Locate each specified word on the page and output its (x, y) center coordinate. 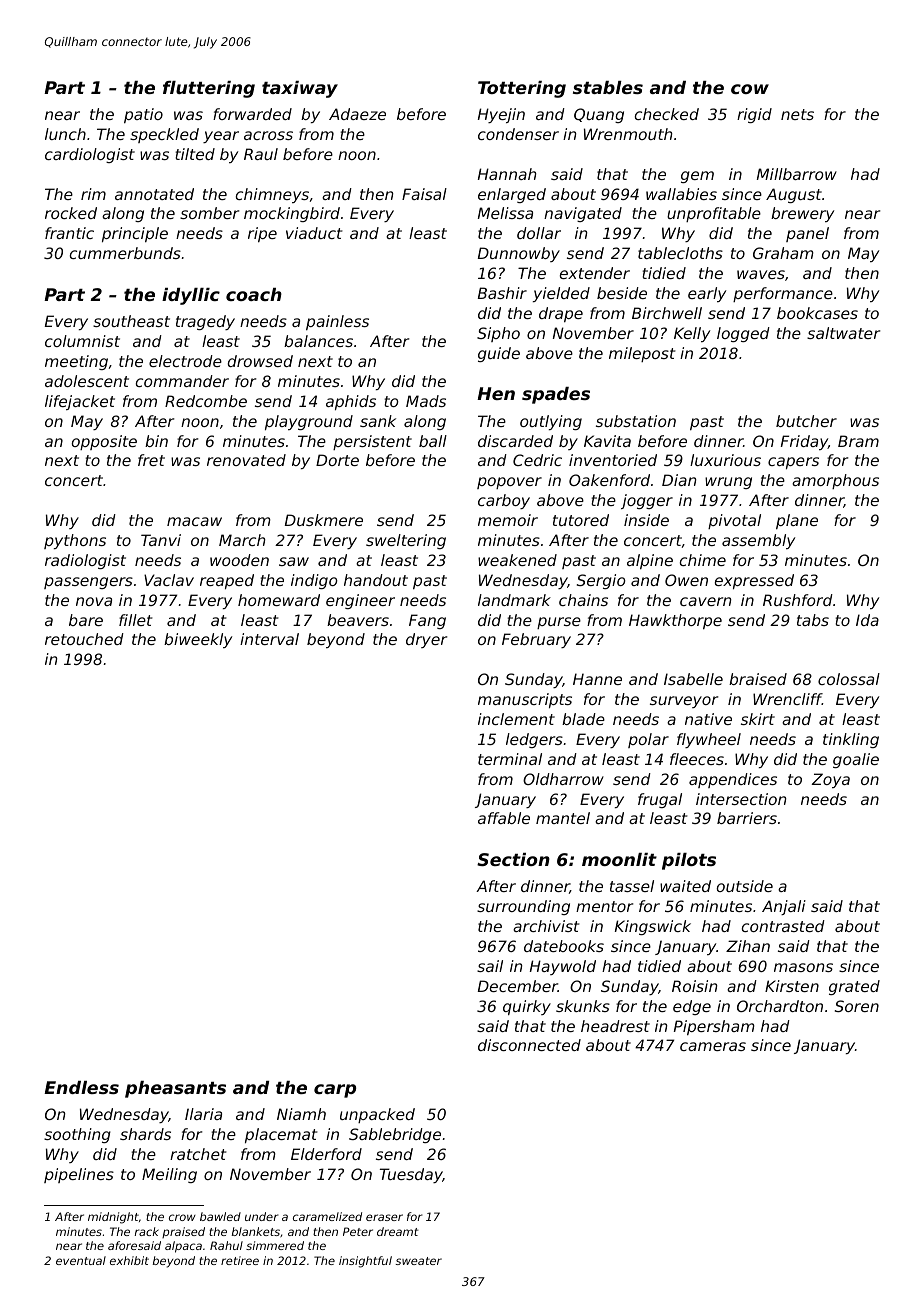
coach (254, 294)
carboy (504, 501)
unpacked (377, 1115)
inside (646, 520)
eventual (81, 1260)
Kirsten (792, 986)
